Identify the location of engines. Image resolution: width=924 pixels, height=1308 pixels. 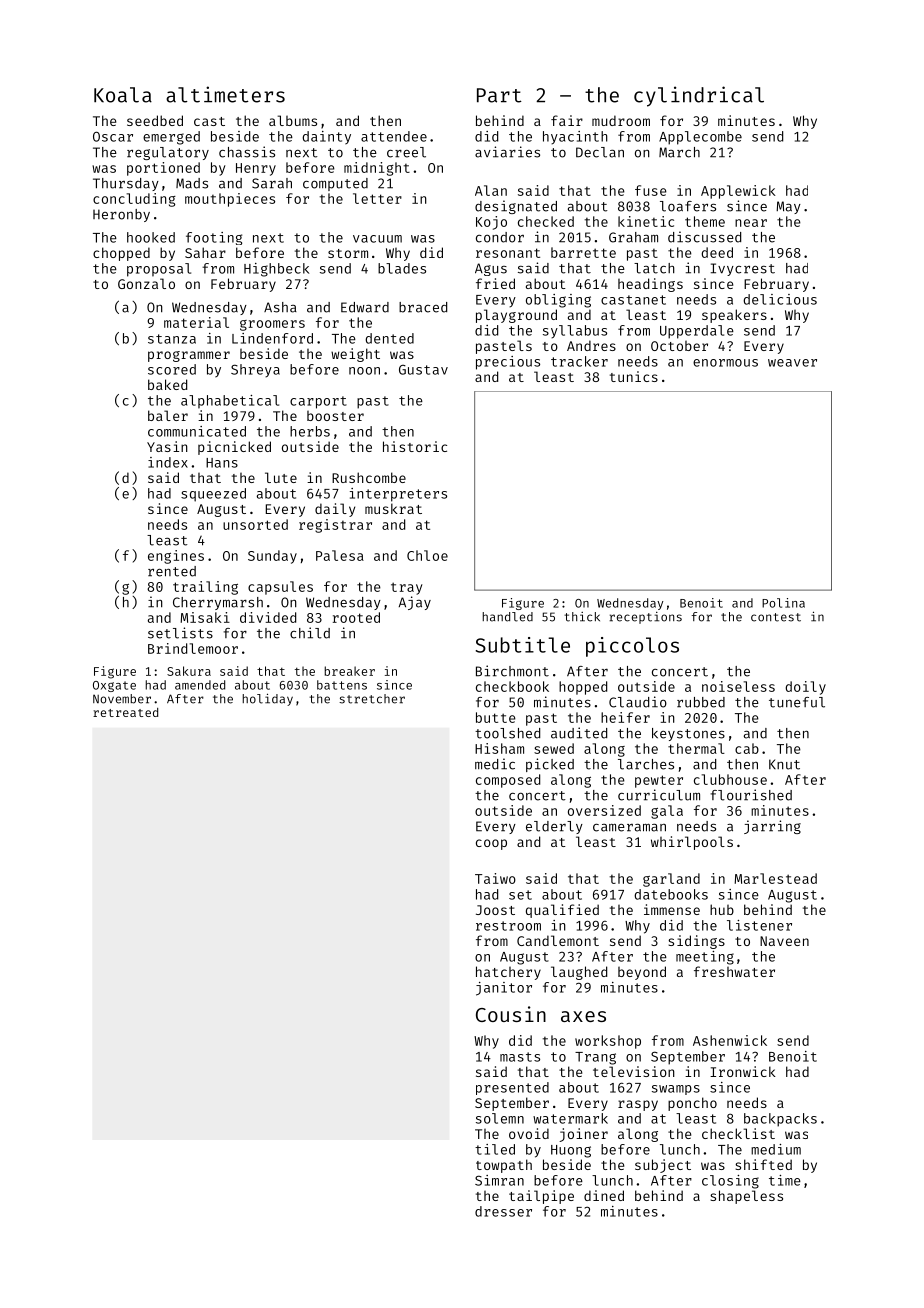
(176, 557).
